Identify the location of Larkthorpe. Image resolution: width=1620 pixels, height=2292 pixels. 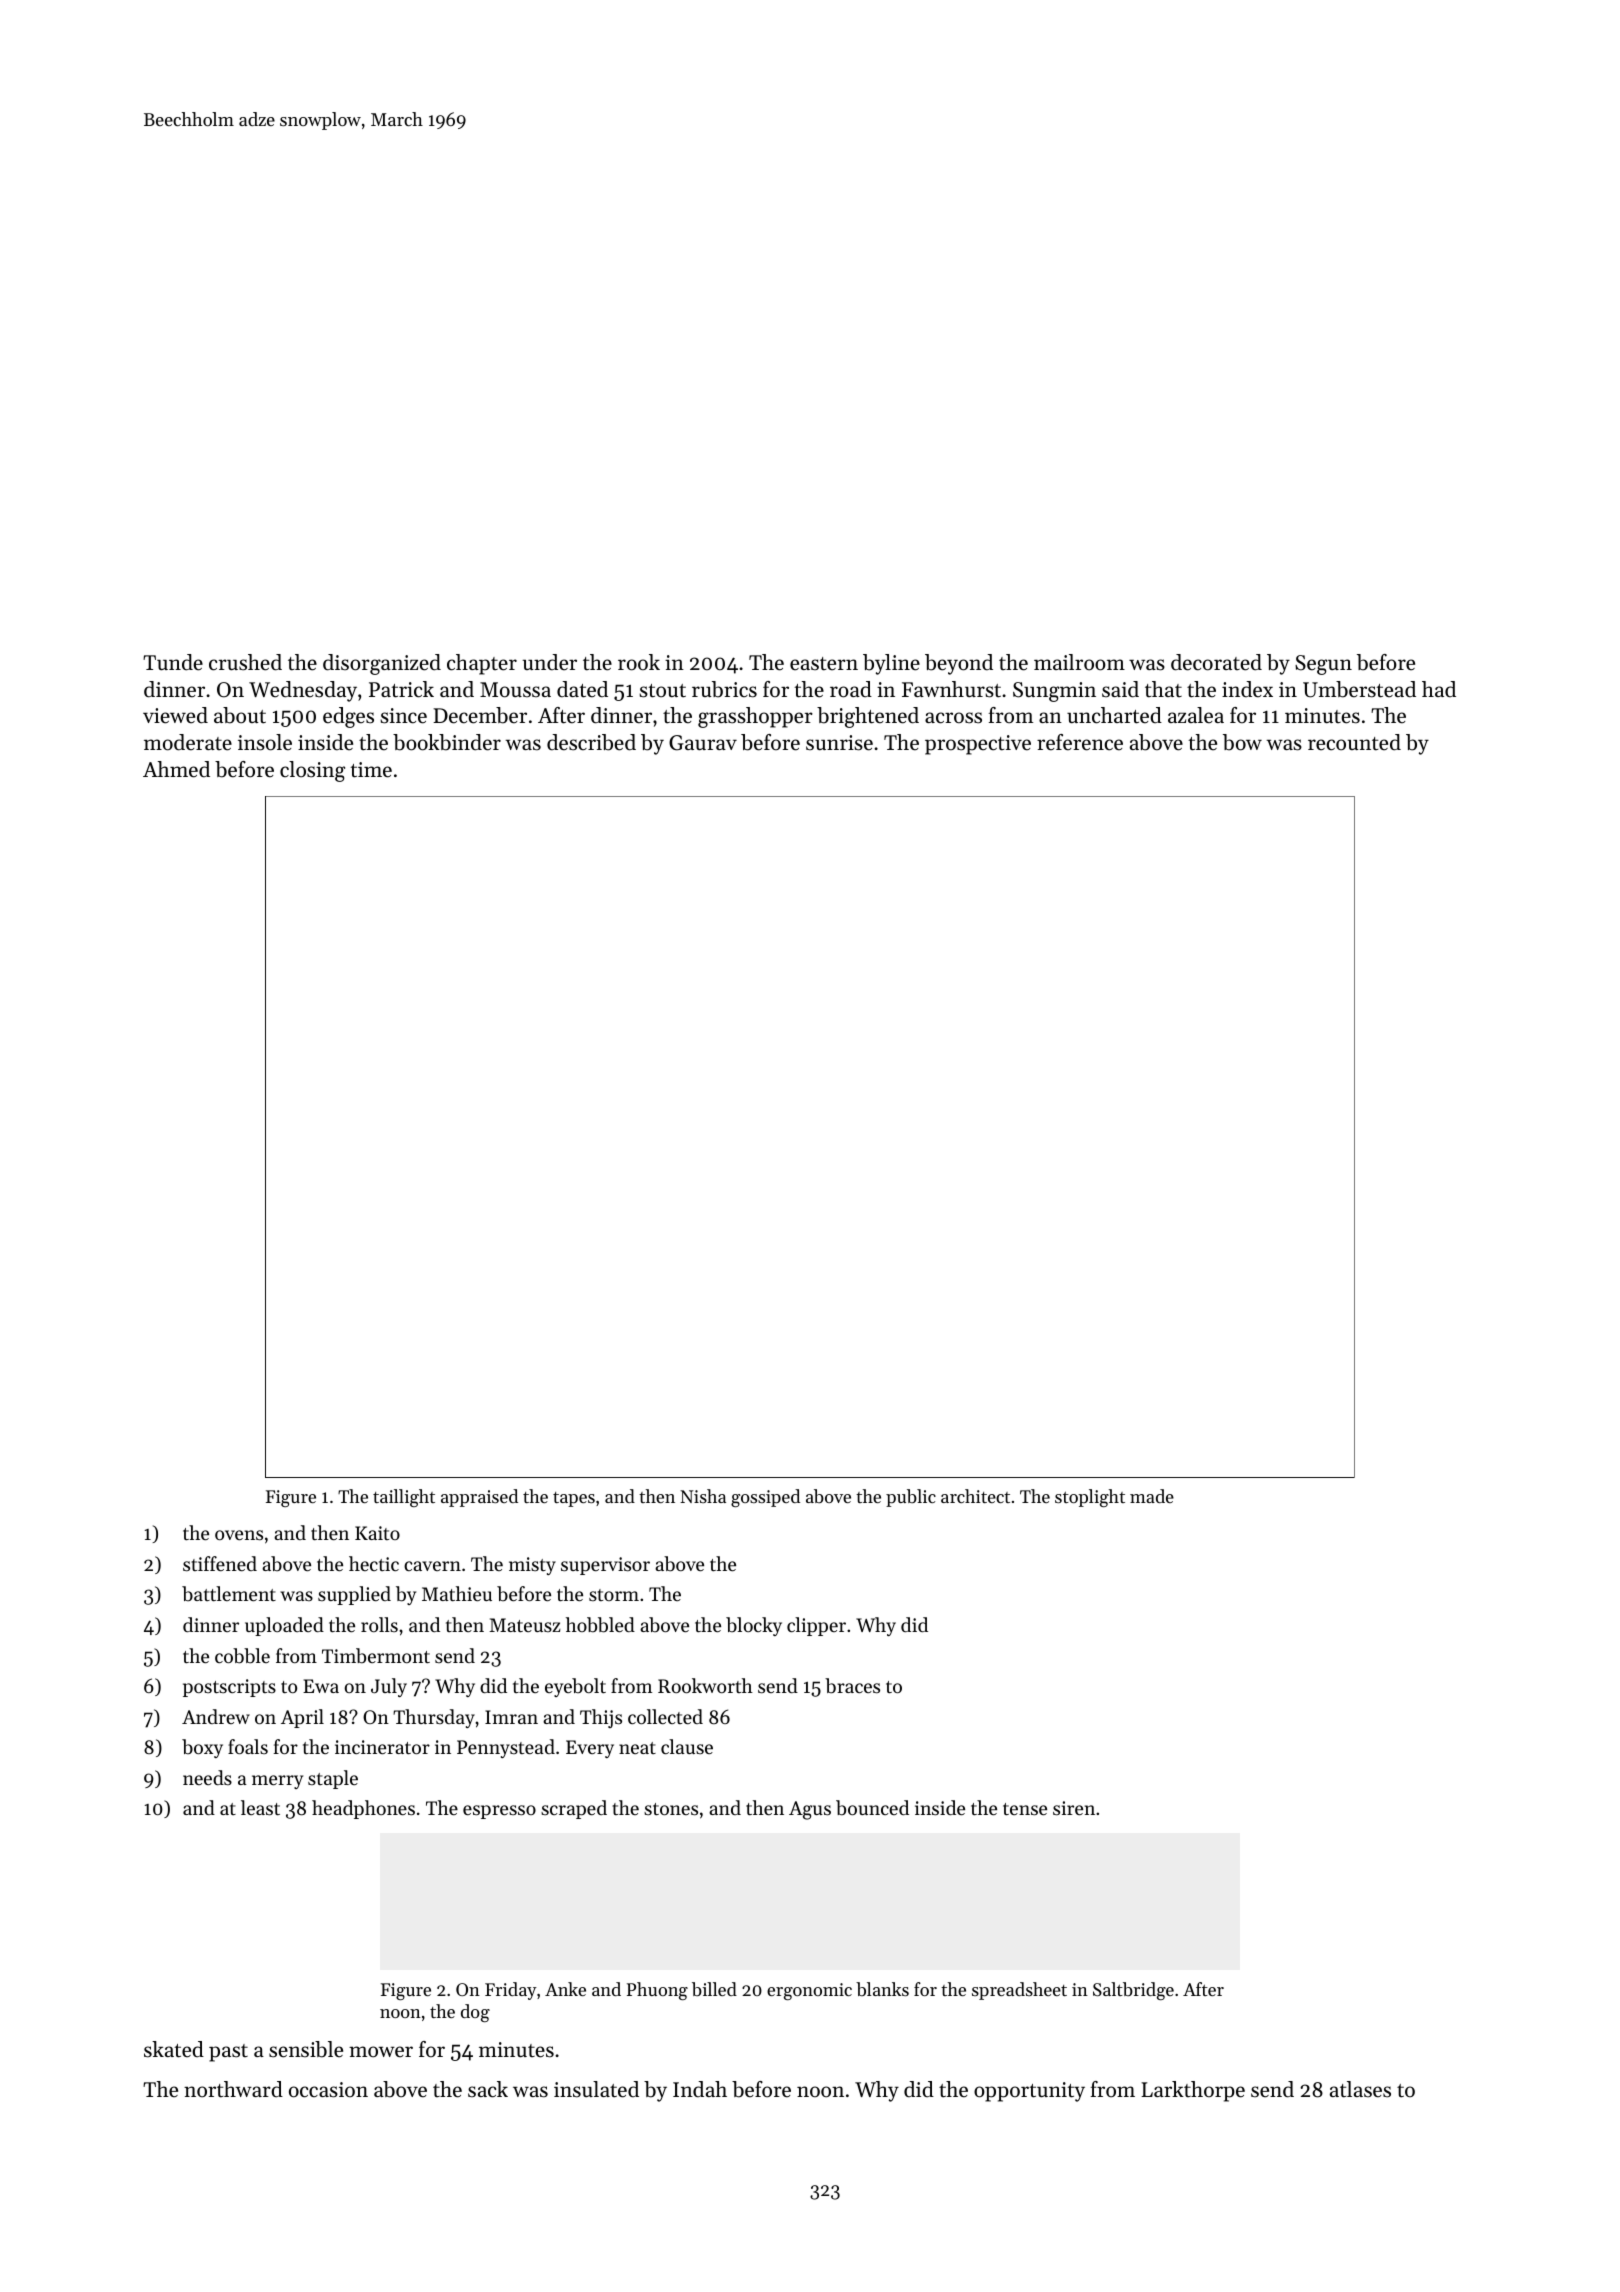
(1193, 2091).
